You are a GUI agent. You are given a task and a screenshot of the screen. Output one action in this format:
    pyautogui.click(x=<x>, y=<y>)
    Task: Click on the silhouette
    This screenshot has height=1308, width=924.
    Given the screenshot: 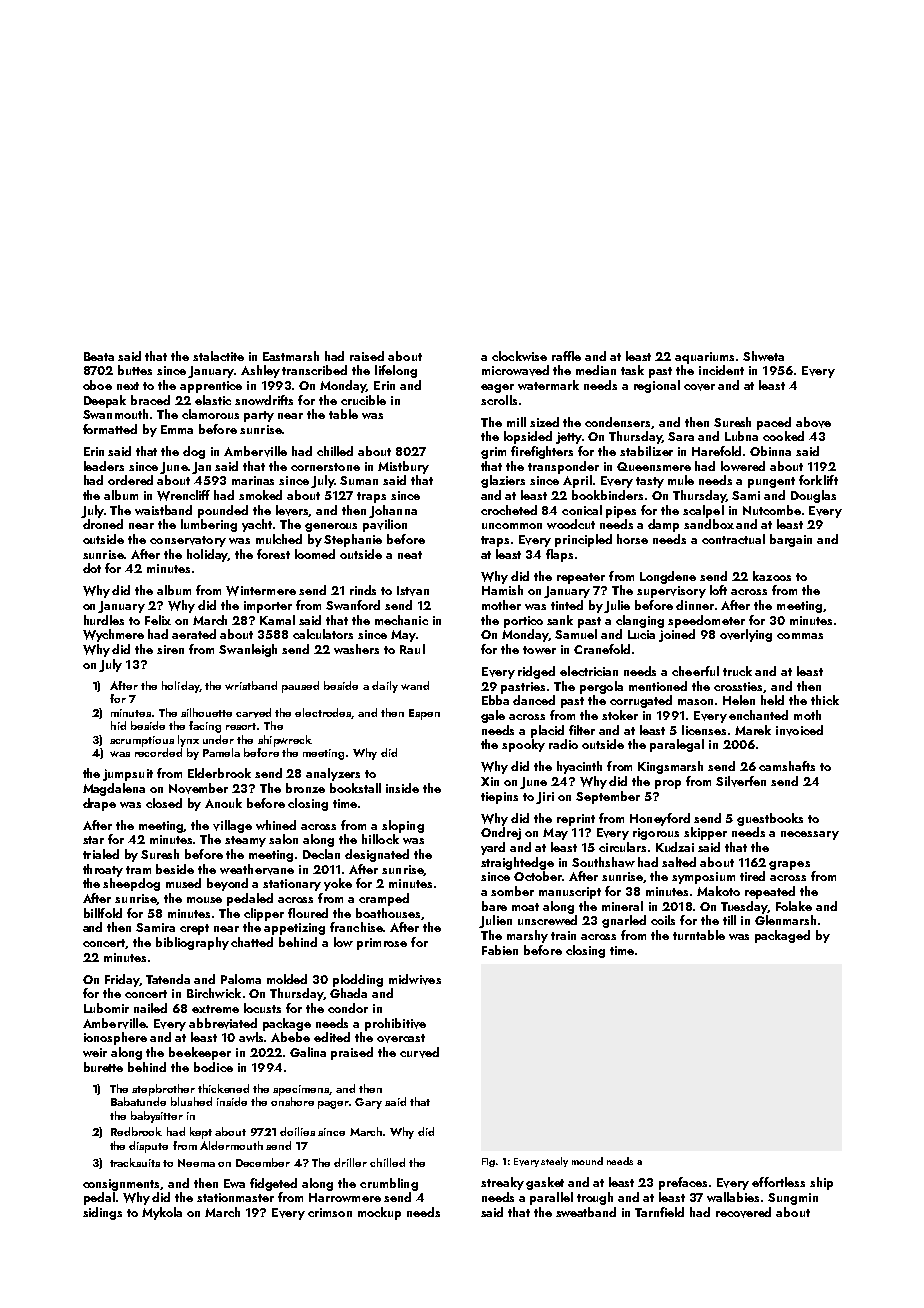 What is the action you would take?
    pyautogui.click(x=206, y=712)
